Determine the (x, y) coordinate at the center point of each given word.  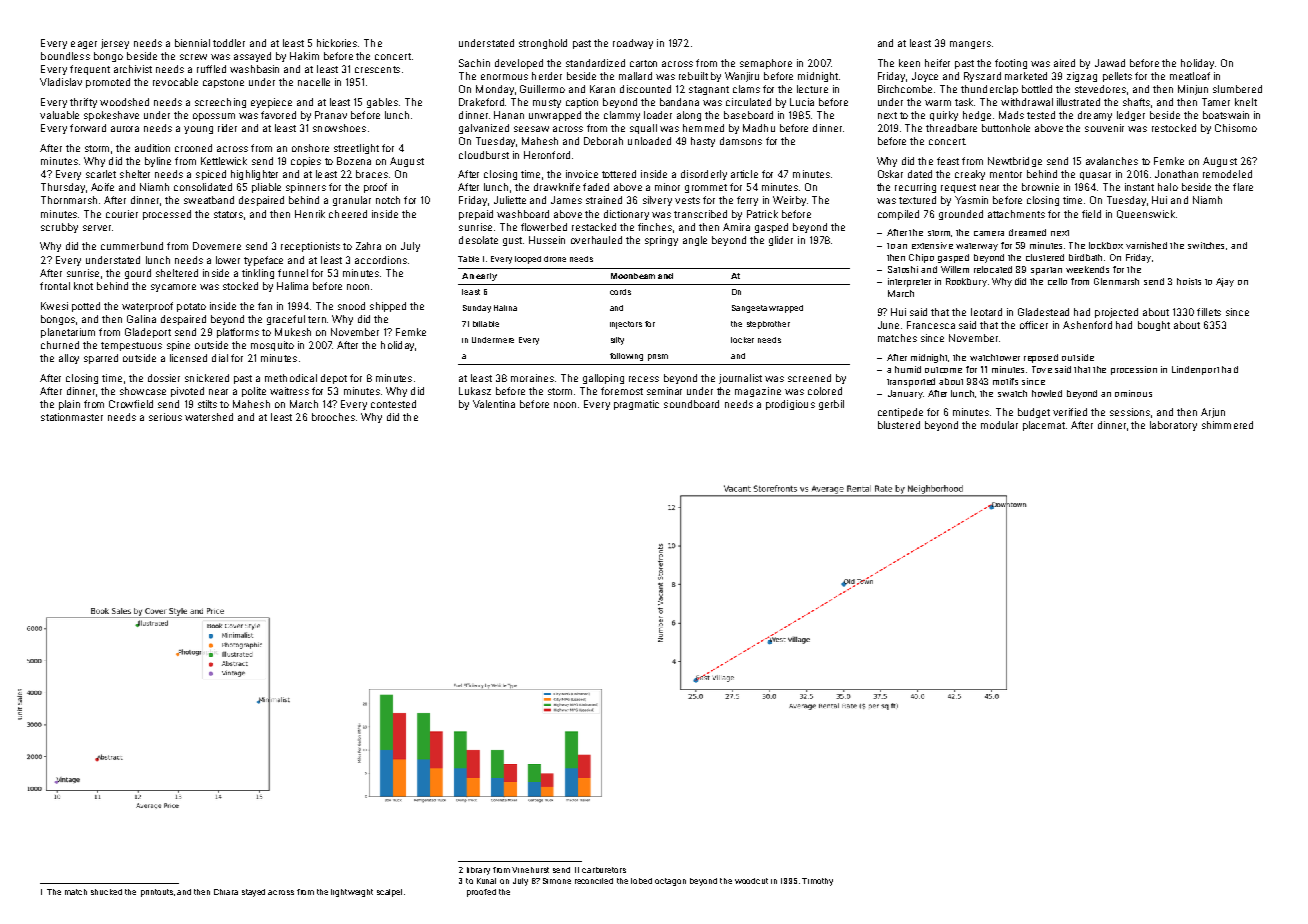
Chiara (226, 892)
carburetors (604, 870)
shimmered (1227, 425)
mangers (970, 45)
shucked (106, 892)
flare (1243, 187)
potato (191, 307)
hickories (337, 43)
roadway (633, 44)
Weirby (789, 201)
